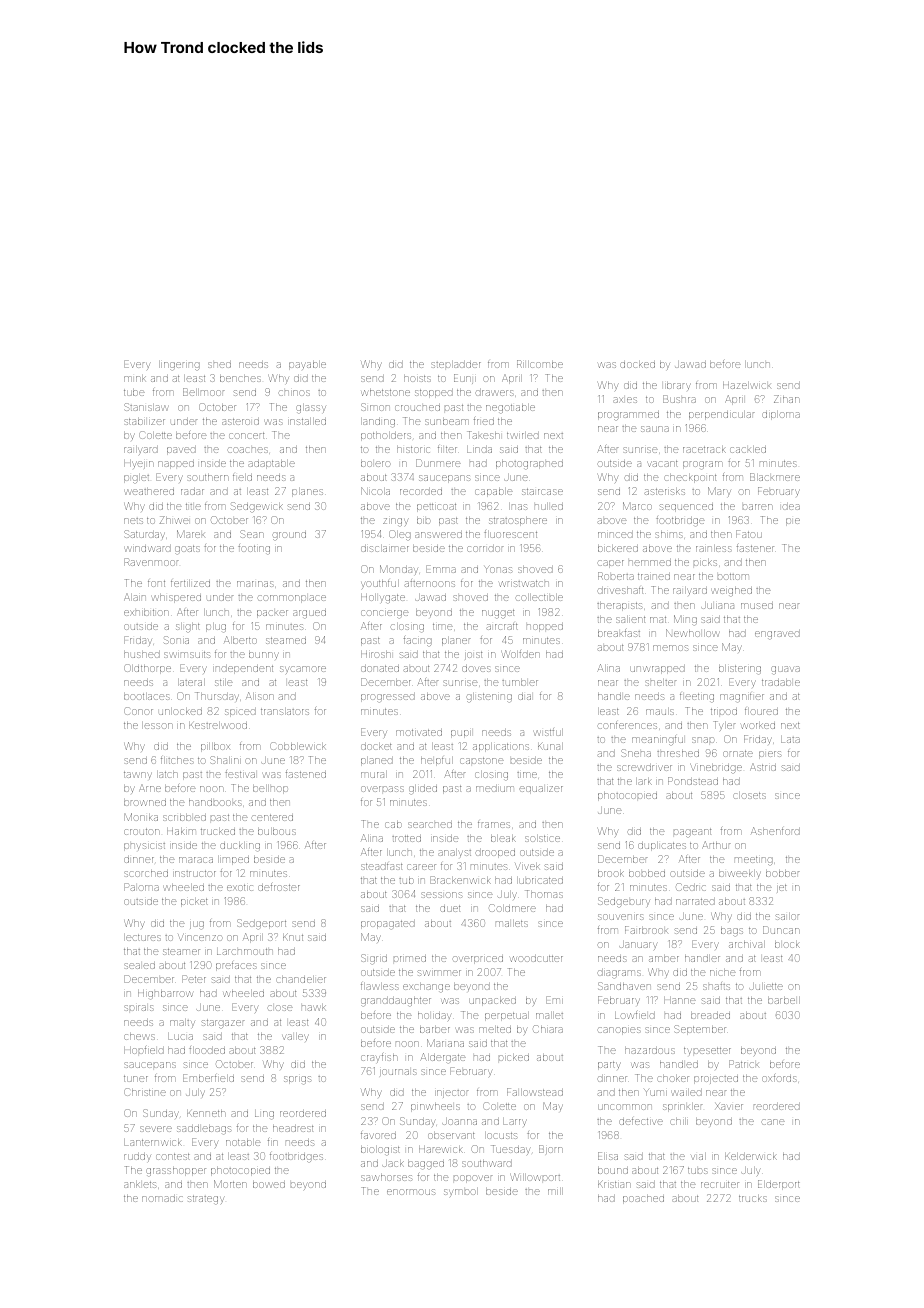 Image resolution: width=924 pixels, height=1308 pixels. What do you see at coordinates (378, 1135) in the screenshot?
I see `favored` at bounding box center [378, 1135].
